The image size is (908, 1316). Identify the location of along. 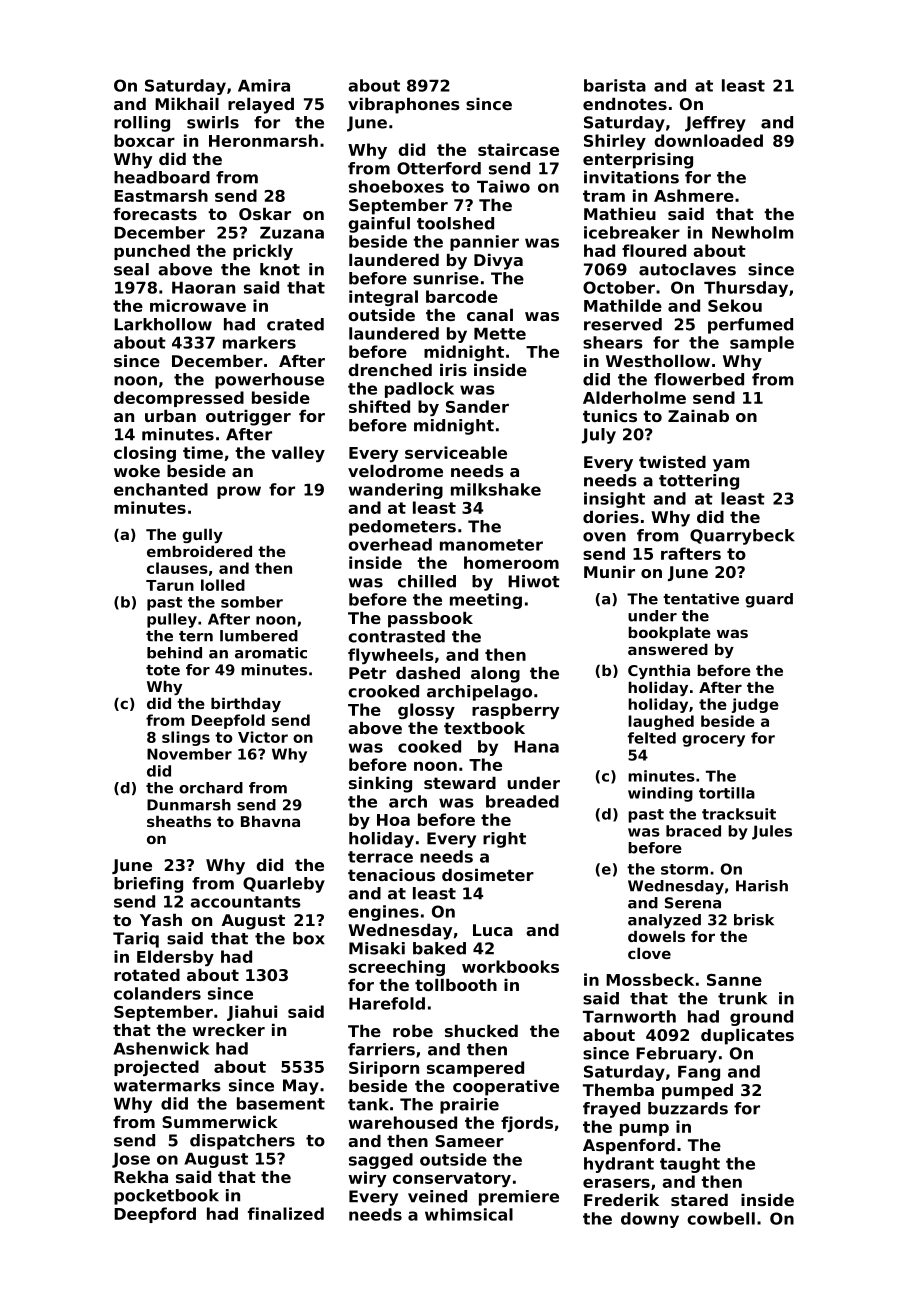
(495, 675).
